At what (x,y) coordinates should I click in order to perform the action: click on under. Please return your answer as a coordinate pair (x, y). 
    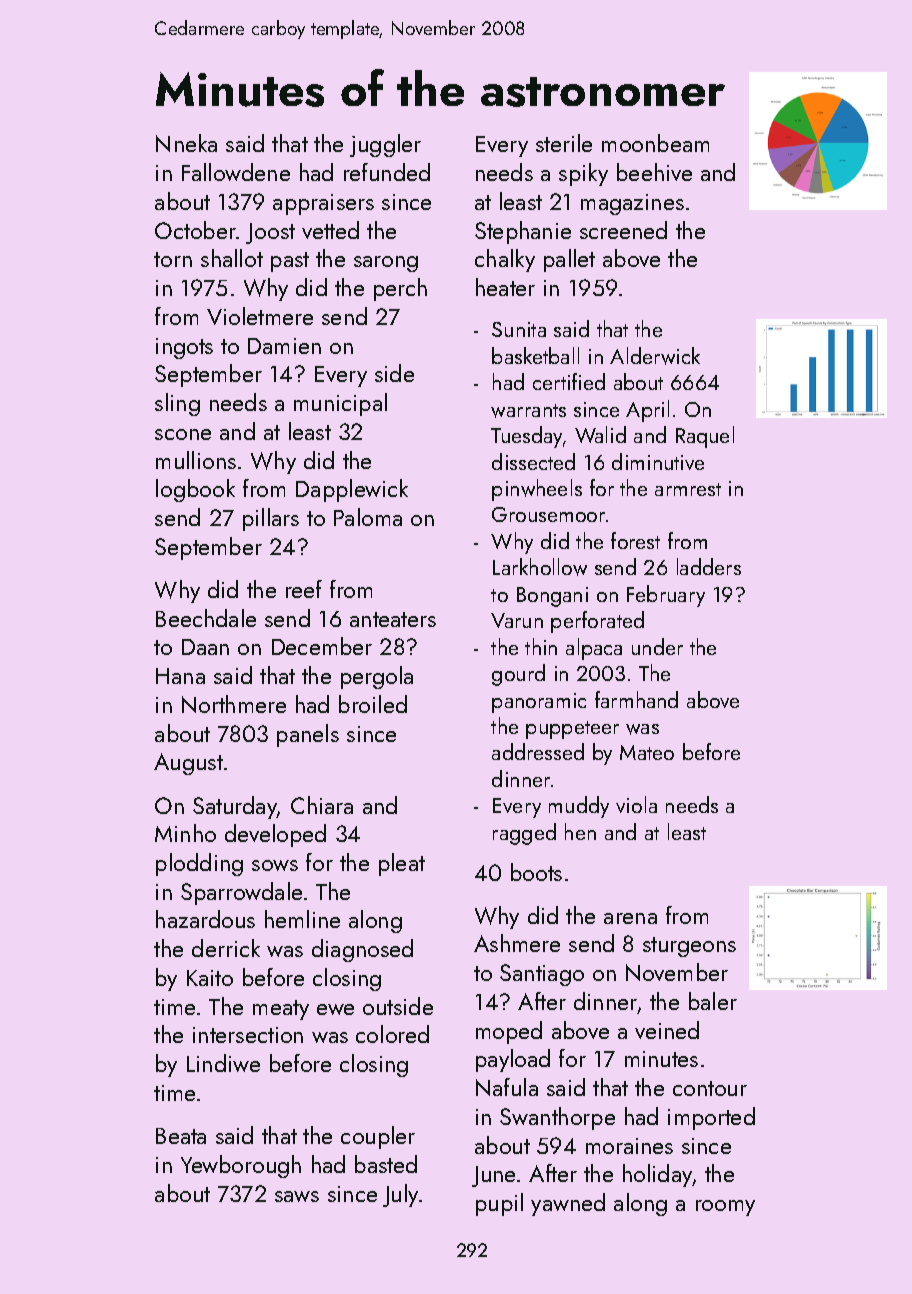
    Looking at the image, I should click on (657, 646).
